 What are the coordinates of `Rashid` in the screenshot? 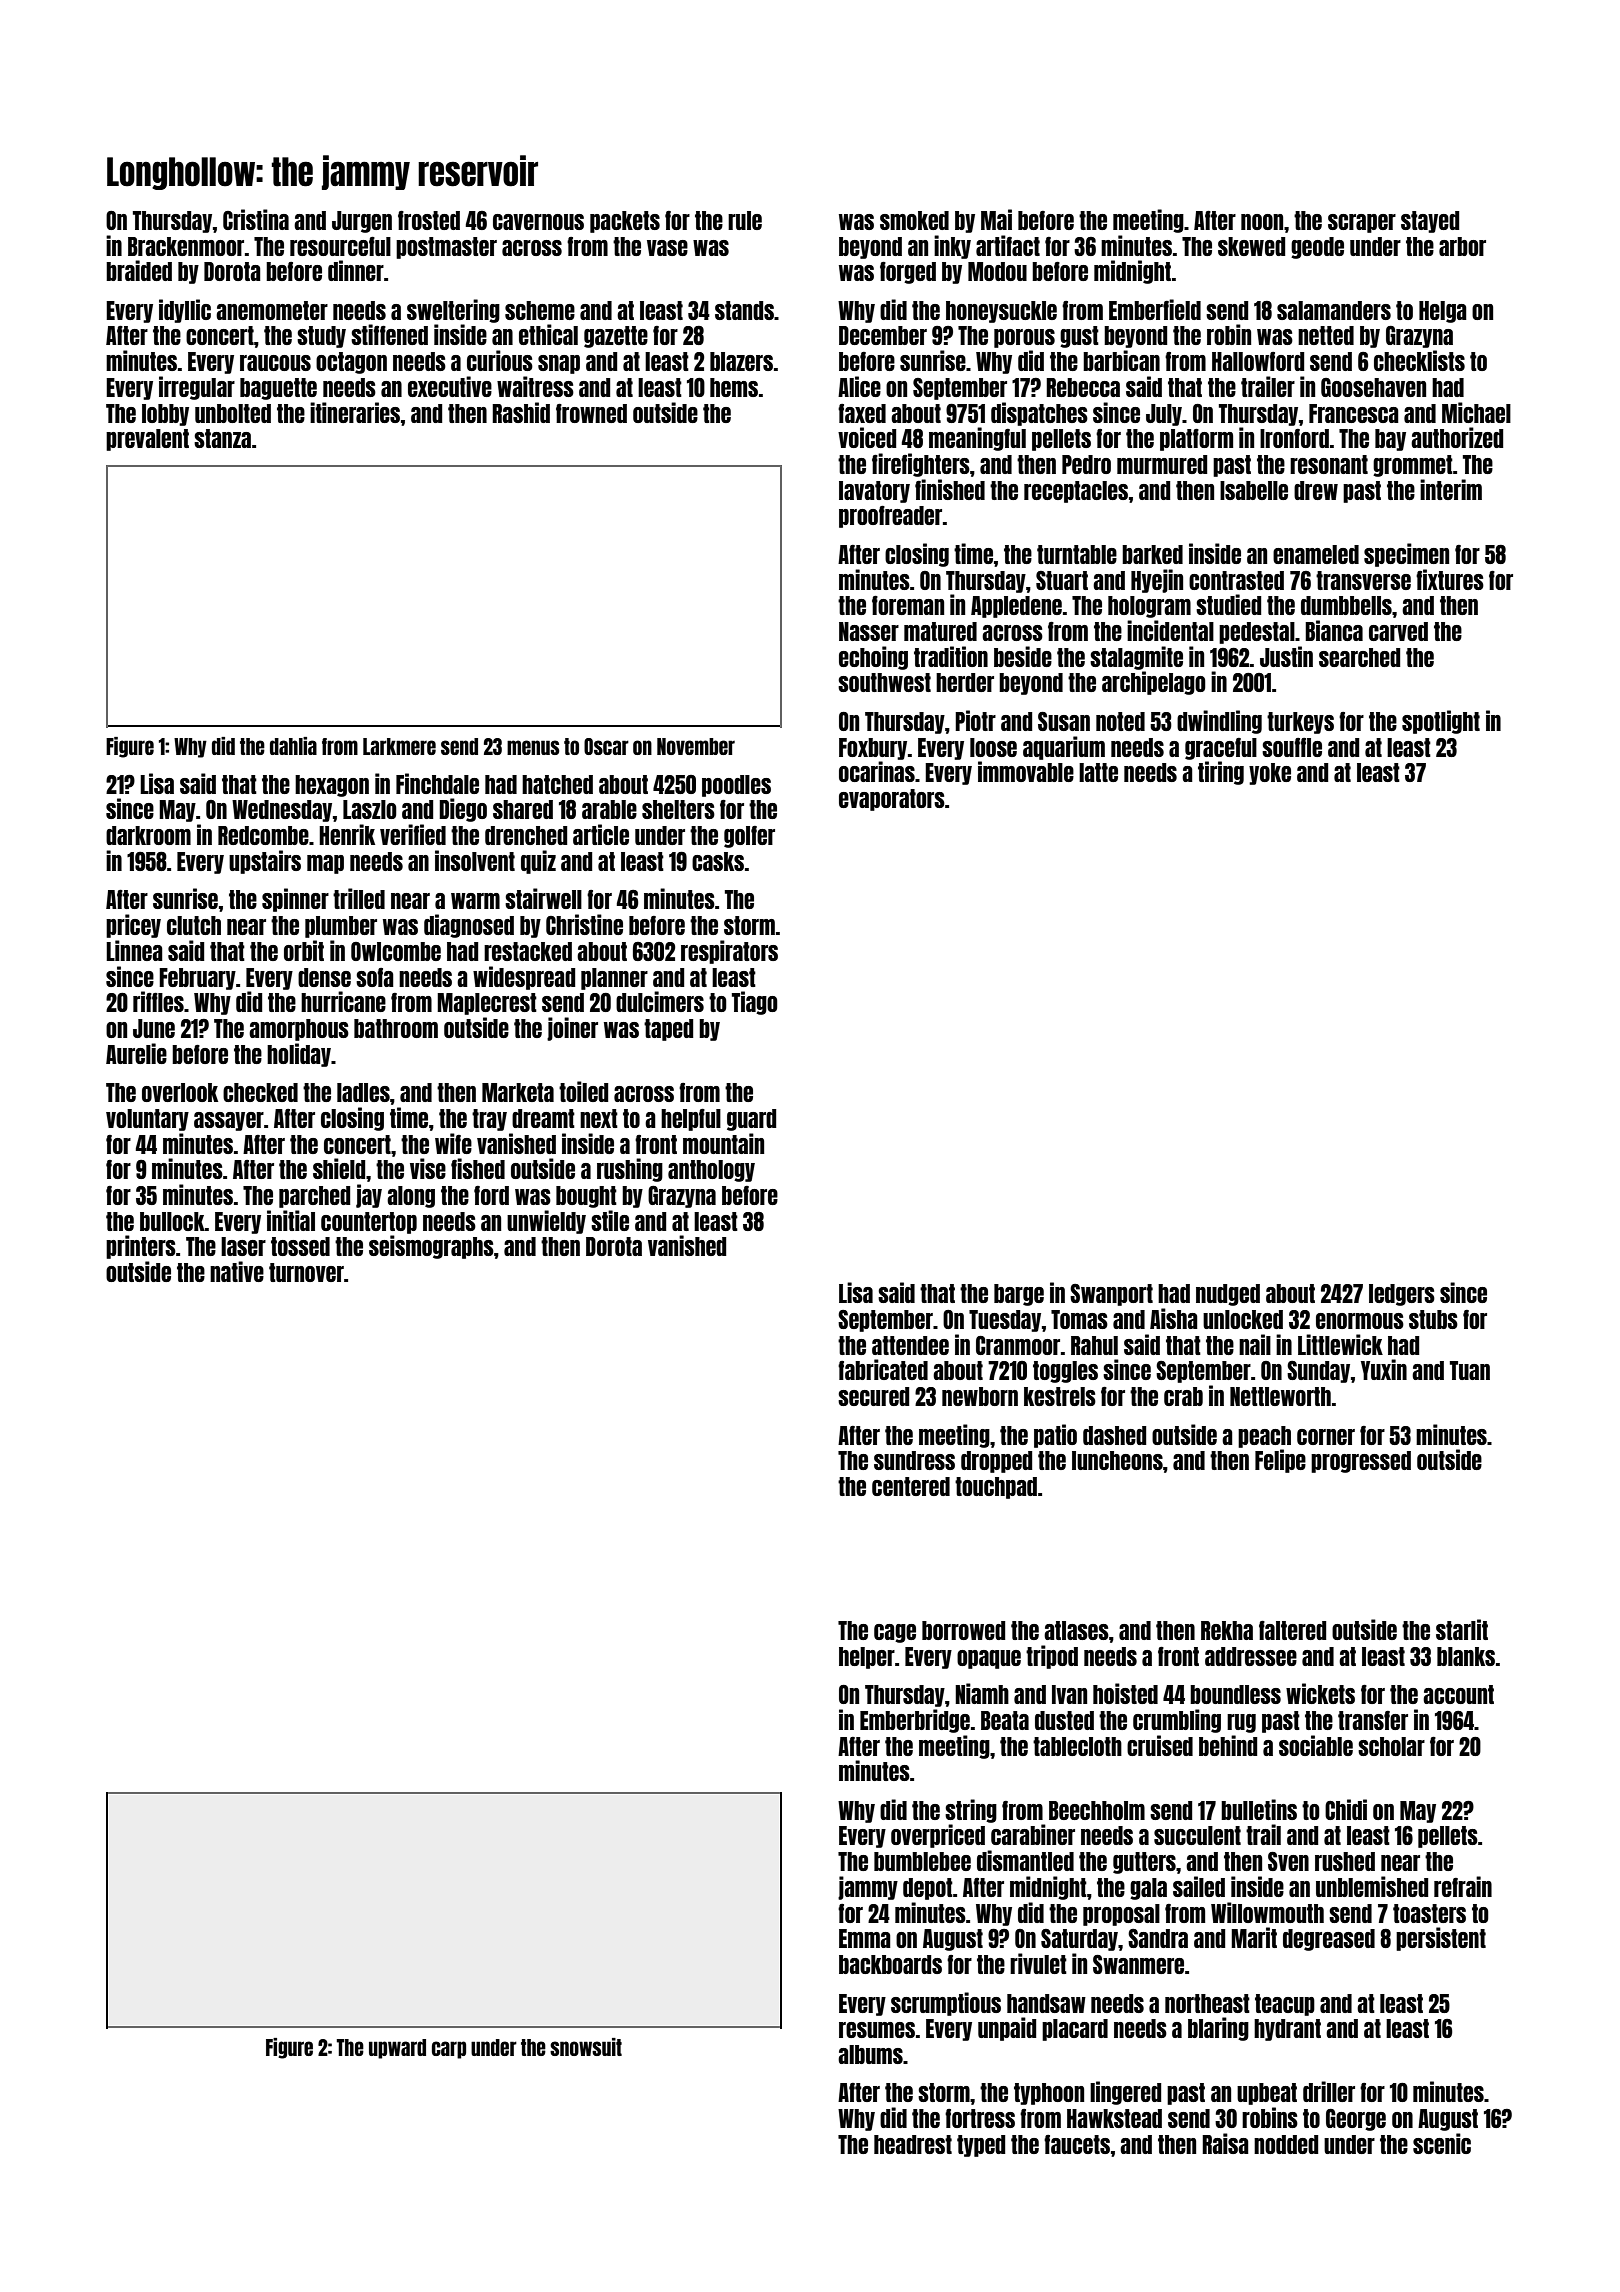 It's located at (521, 412).
